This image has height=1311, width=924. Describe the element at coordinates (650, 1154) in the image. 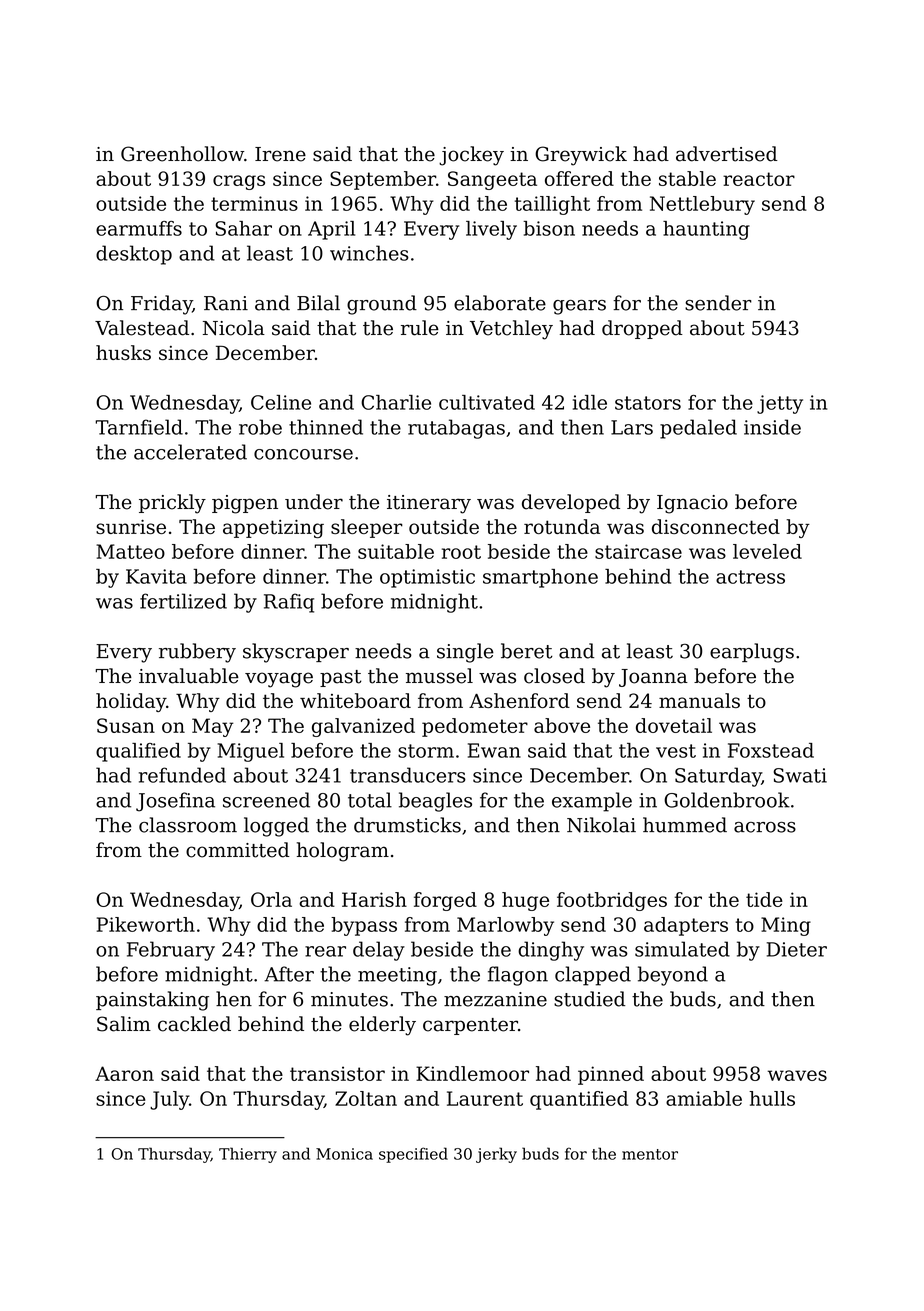

I see `mentor` at that location.
